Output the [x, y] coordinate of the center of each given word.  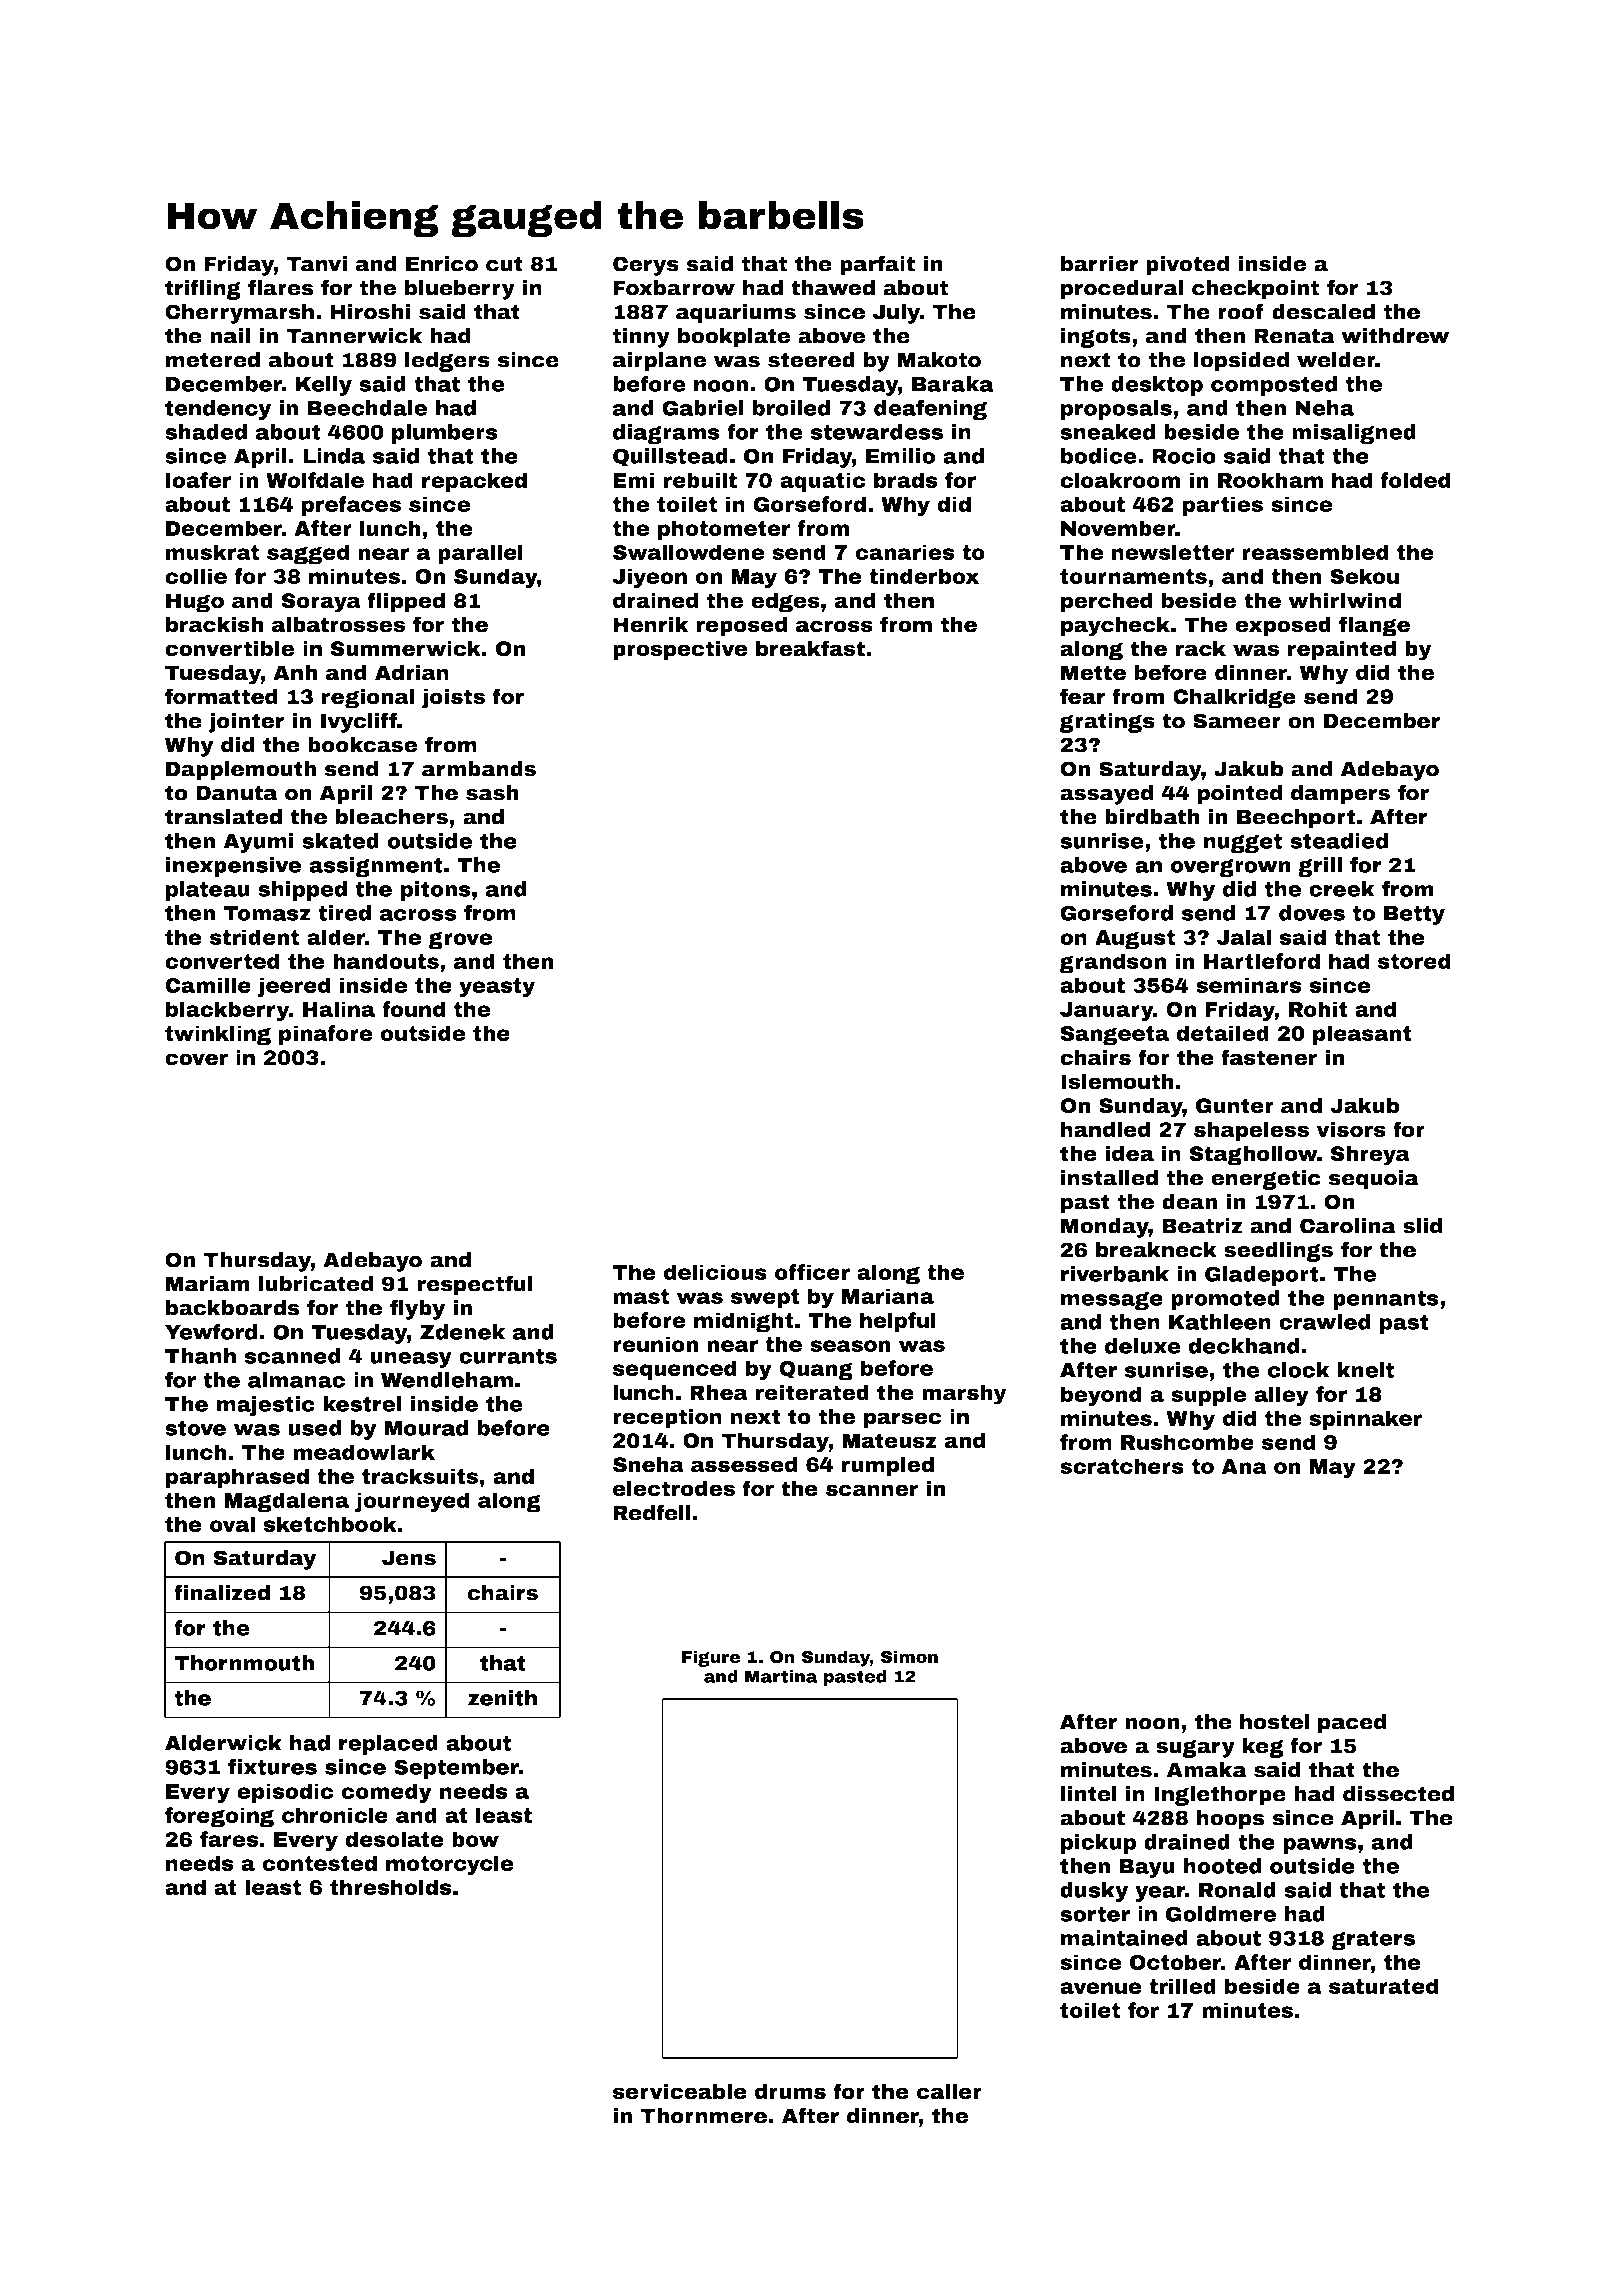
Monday [1105, 1228]
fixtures [272, 1767]
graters [1373, 1940]
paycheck [1115, 626]
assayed [1106, 795]
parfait [877, 265]
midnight [744, 1322]
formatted [221, 696]
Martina [781, 1676]
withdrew [1395, 336]
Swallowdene [688, 552]
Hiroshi [370, 312]
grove [460, 940]
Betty [1414, 915]
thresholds [390, 1887]
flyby [417, 1309]
